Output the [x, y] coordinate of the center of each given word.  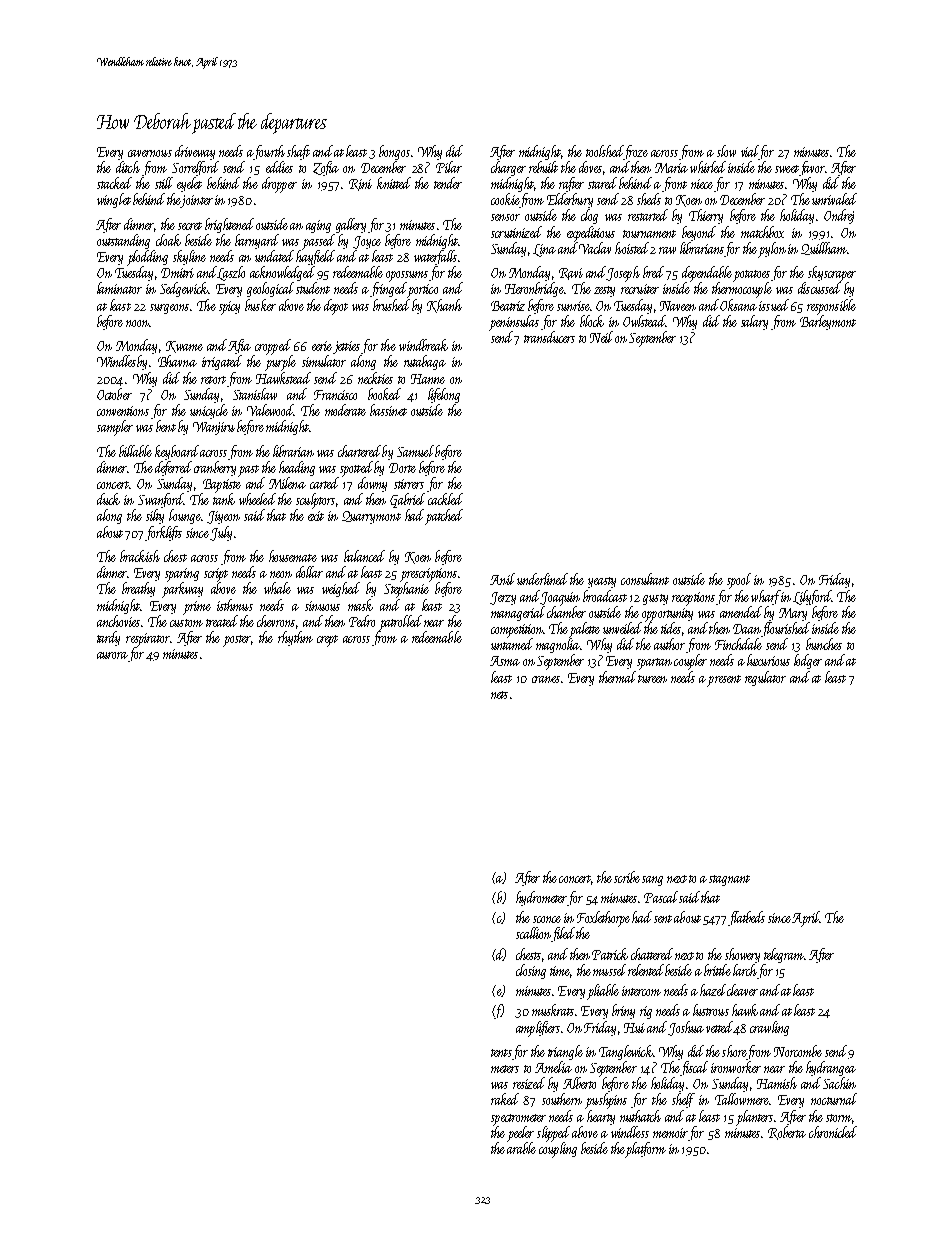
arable [521, 1148]
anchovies [118, 621]
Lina [544, 250]
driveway [195, 152]
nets [499, 695]
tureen [652, 679]
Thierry [706, 216]
